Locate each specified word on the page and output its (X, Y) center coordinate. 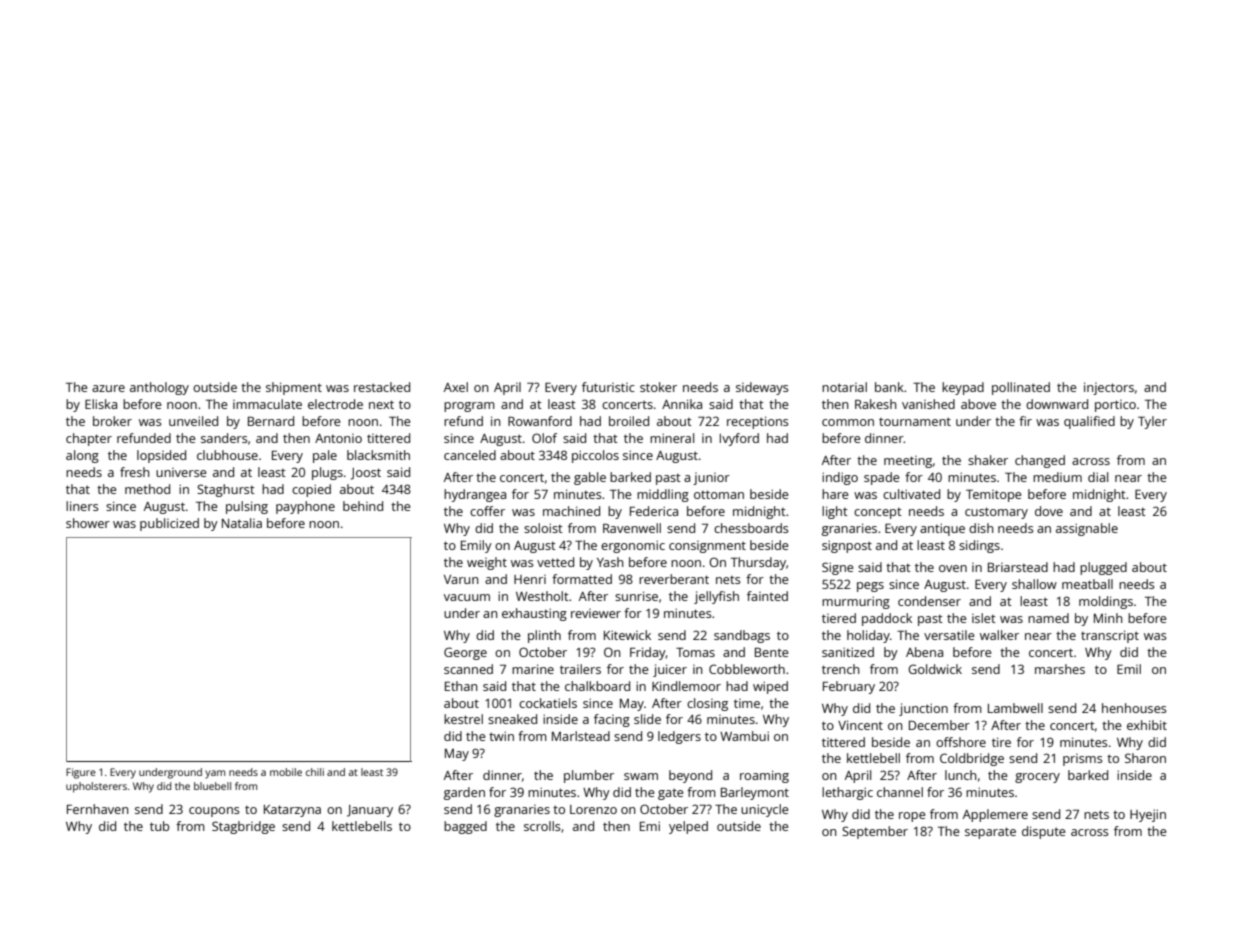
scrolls (542, 826)
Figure (81, 773)
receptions (757, 422)
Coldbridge (972, 759)
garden (464, 793)
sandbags (742, 636)
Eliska (101, 404)
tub (159, 826)
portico (1115, 406)
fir (1025, 421)
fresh (135, 472)
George (465, 653)
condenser (929, 601)
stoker (658, 387)
